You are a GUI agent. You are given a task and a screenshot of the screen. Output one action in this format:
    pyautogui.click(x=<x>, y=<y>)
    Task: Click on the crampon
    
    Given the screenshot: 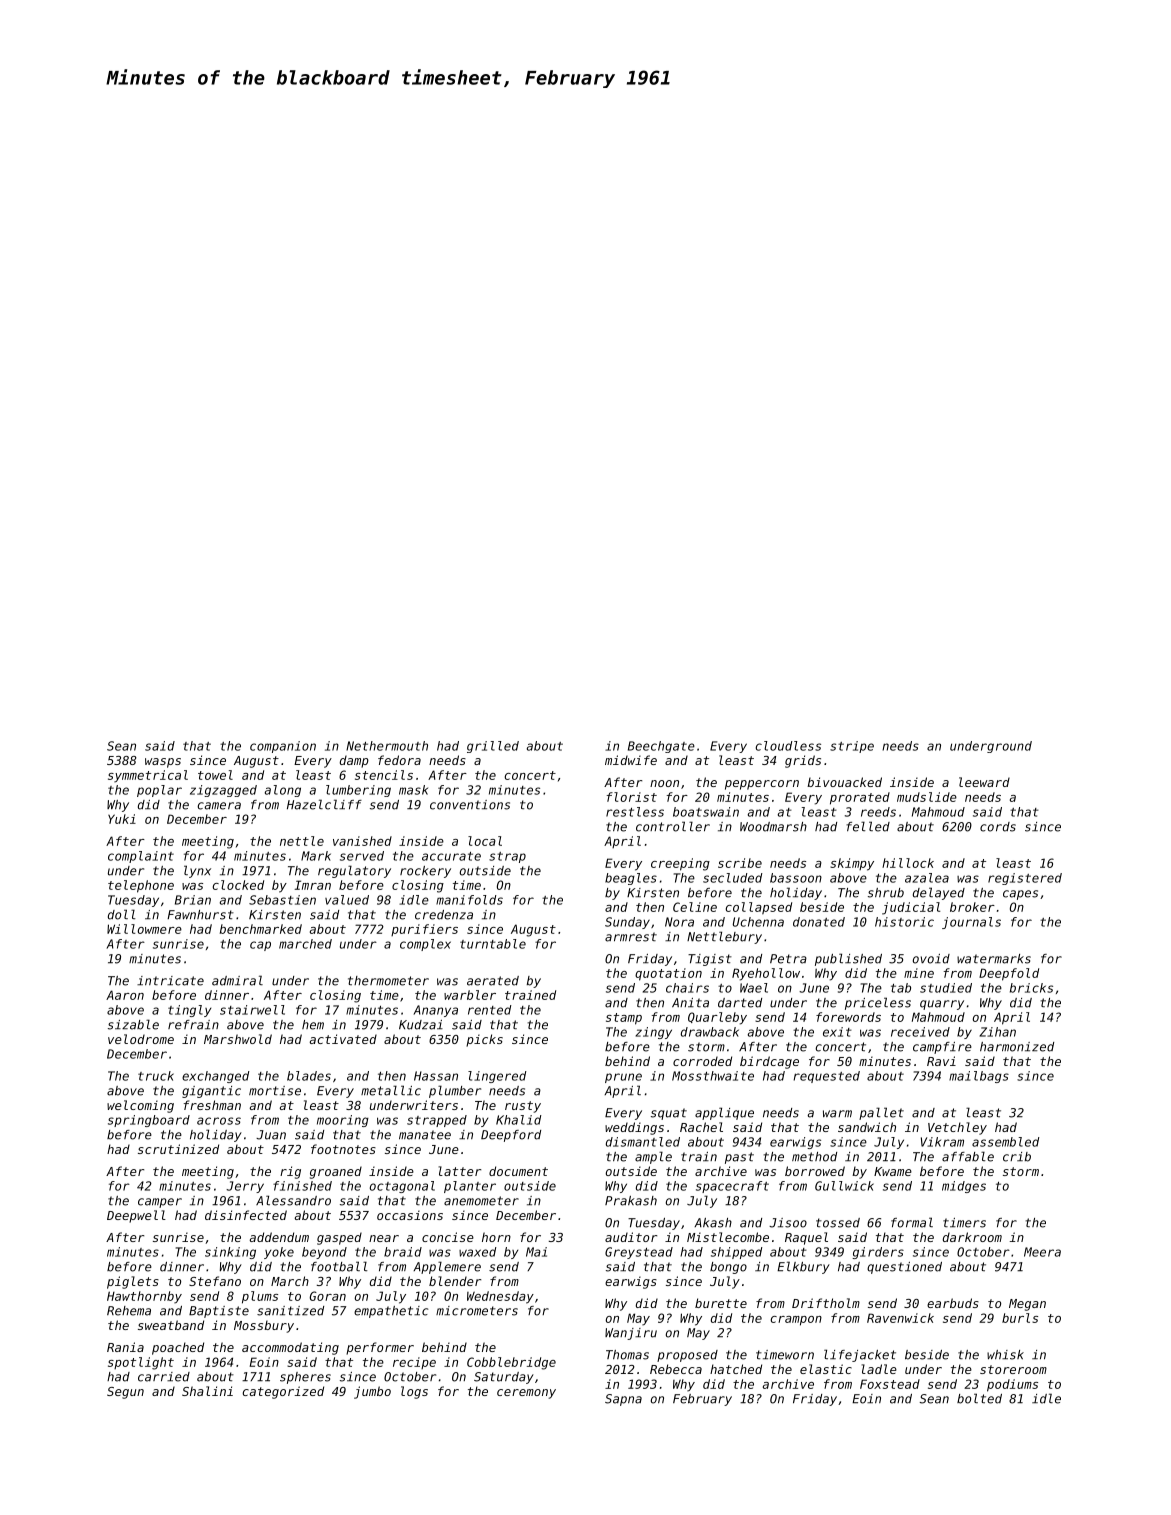 What is the action you would take?
    pyautogui.click(x=796, y=1321)
